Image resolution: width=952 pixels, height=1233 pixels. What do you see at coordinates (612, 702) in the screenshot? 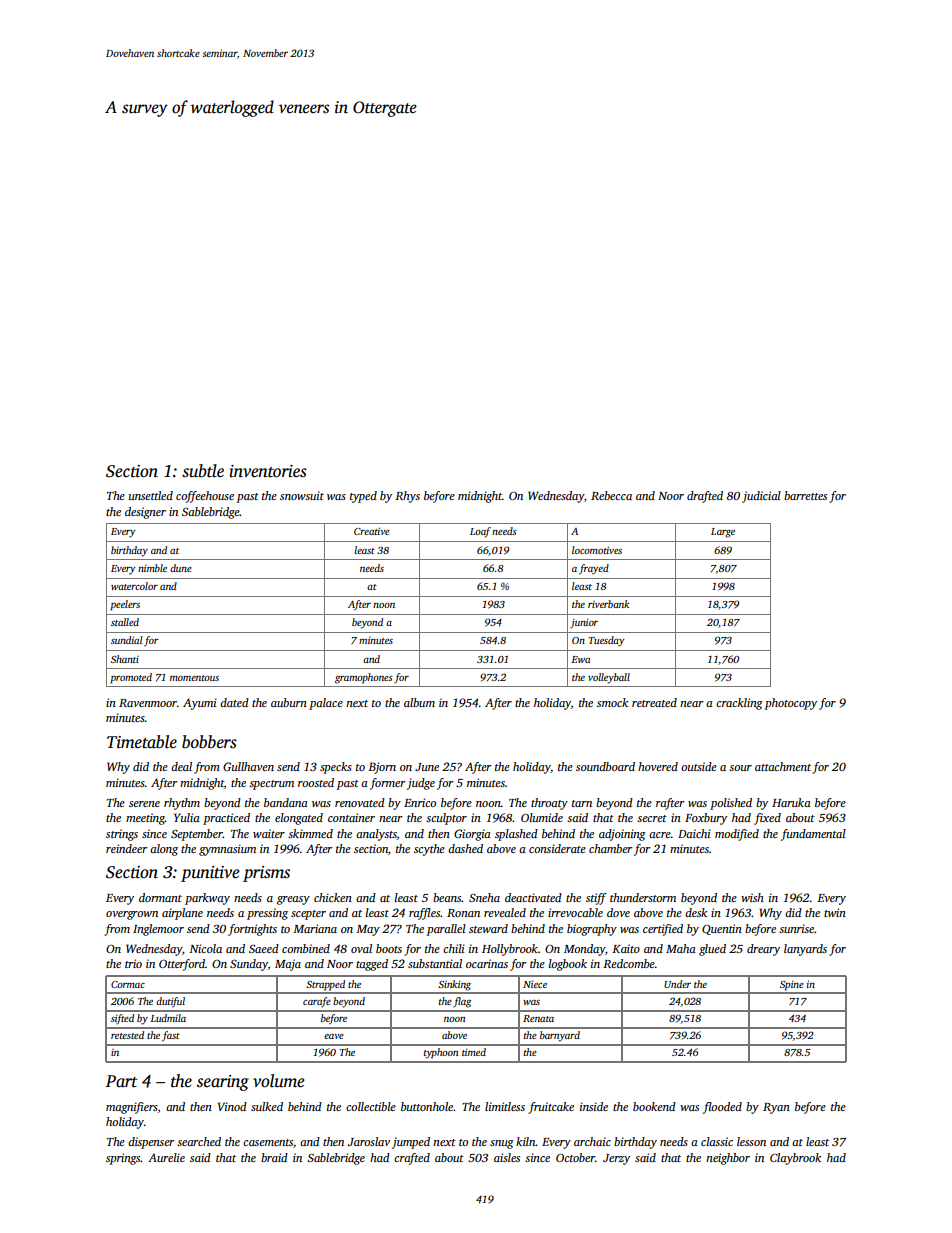
I see `smock` at bounding box center [612, 702].
